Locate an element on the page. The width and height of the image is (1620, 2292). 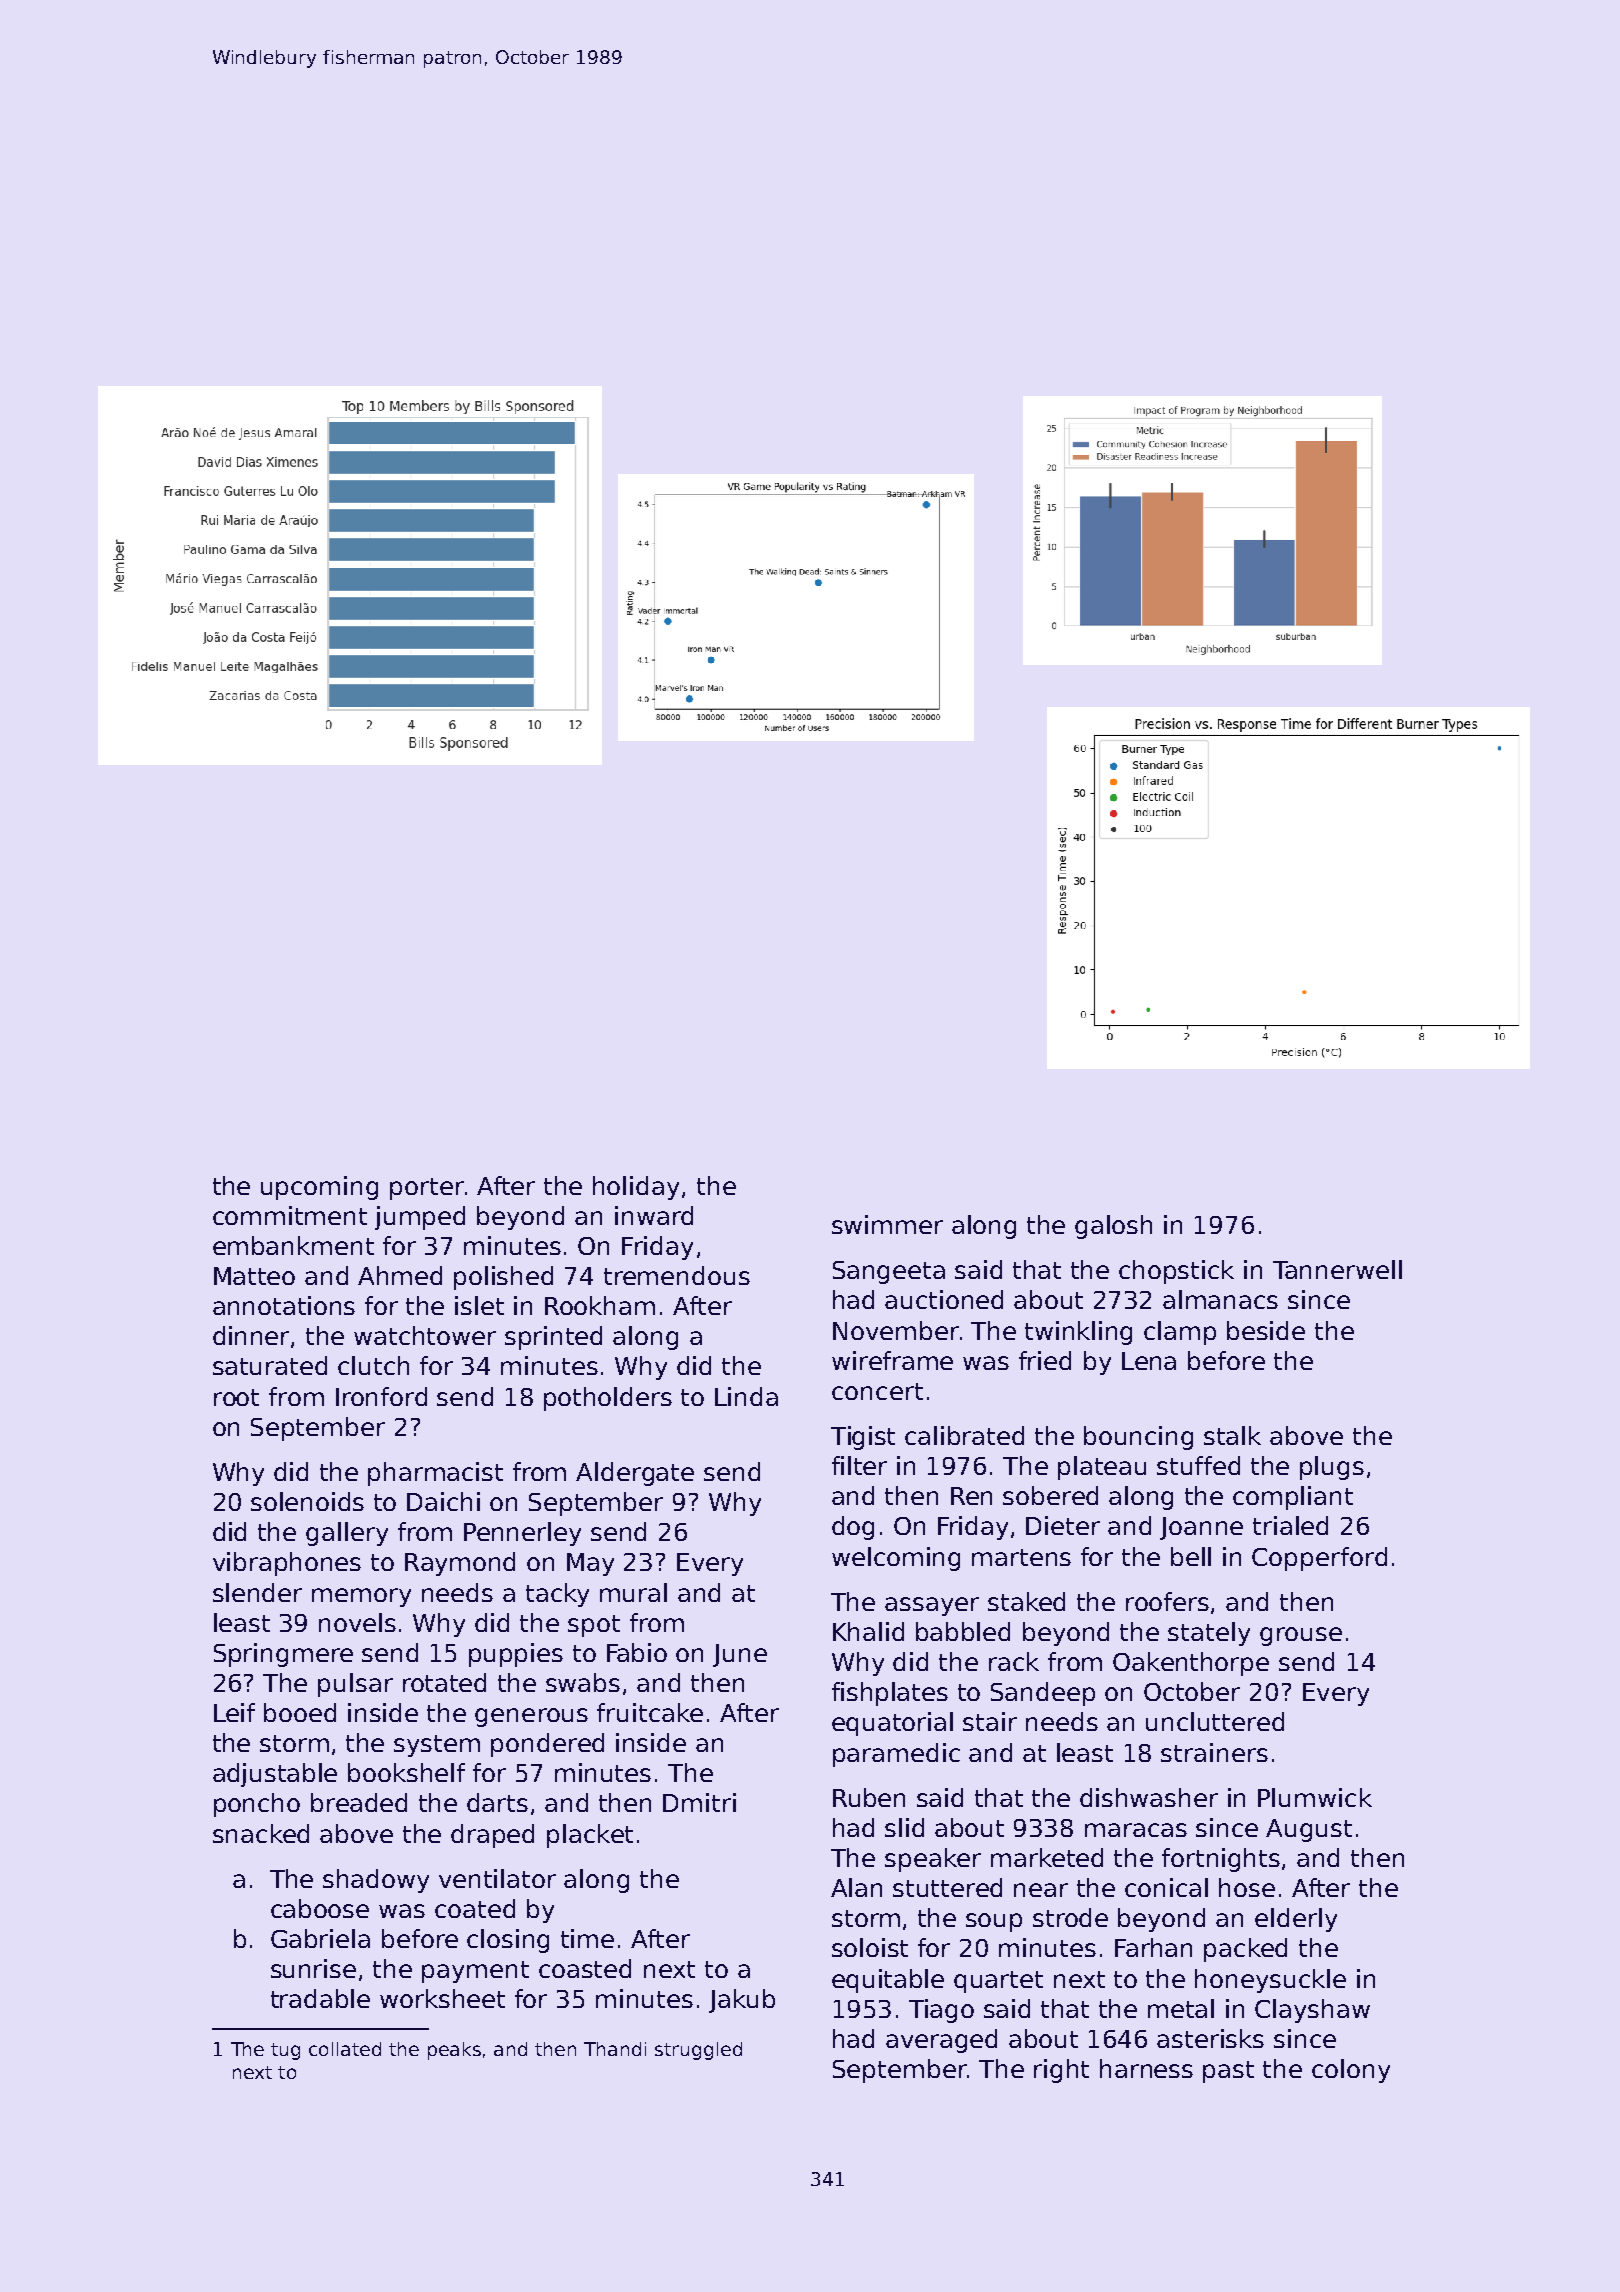
dinner is located at coordinates (251, 1335).
